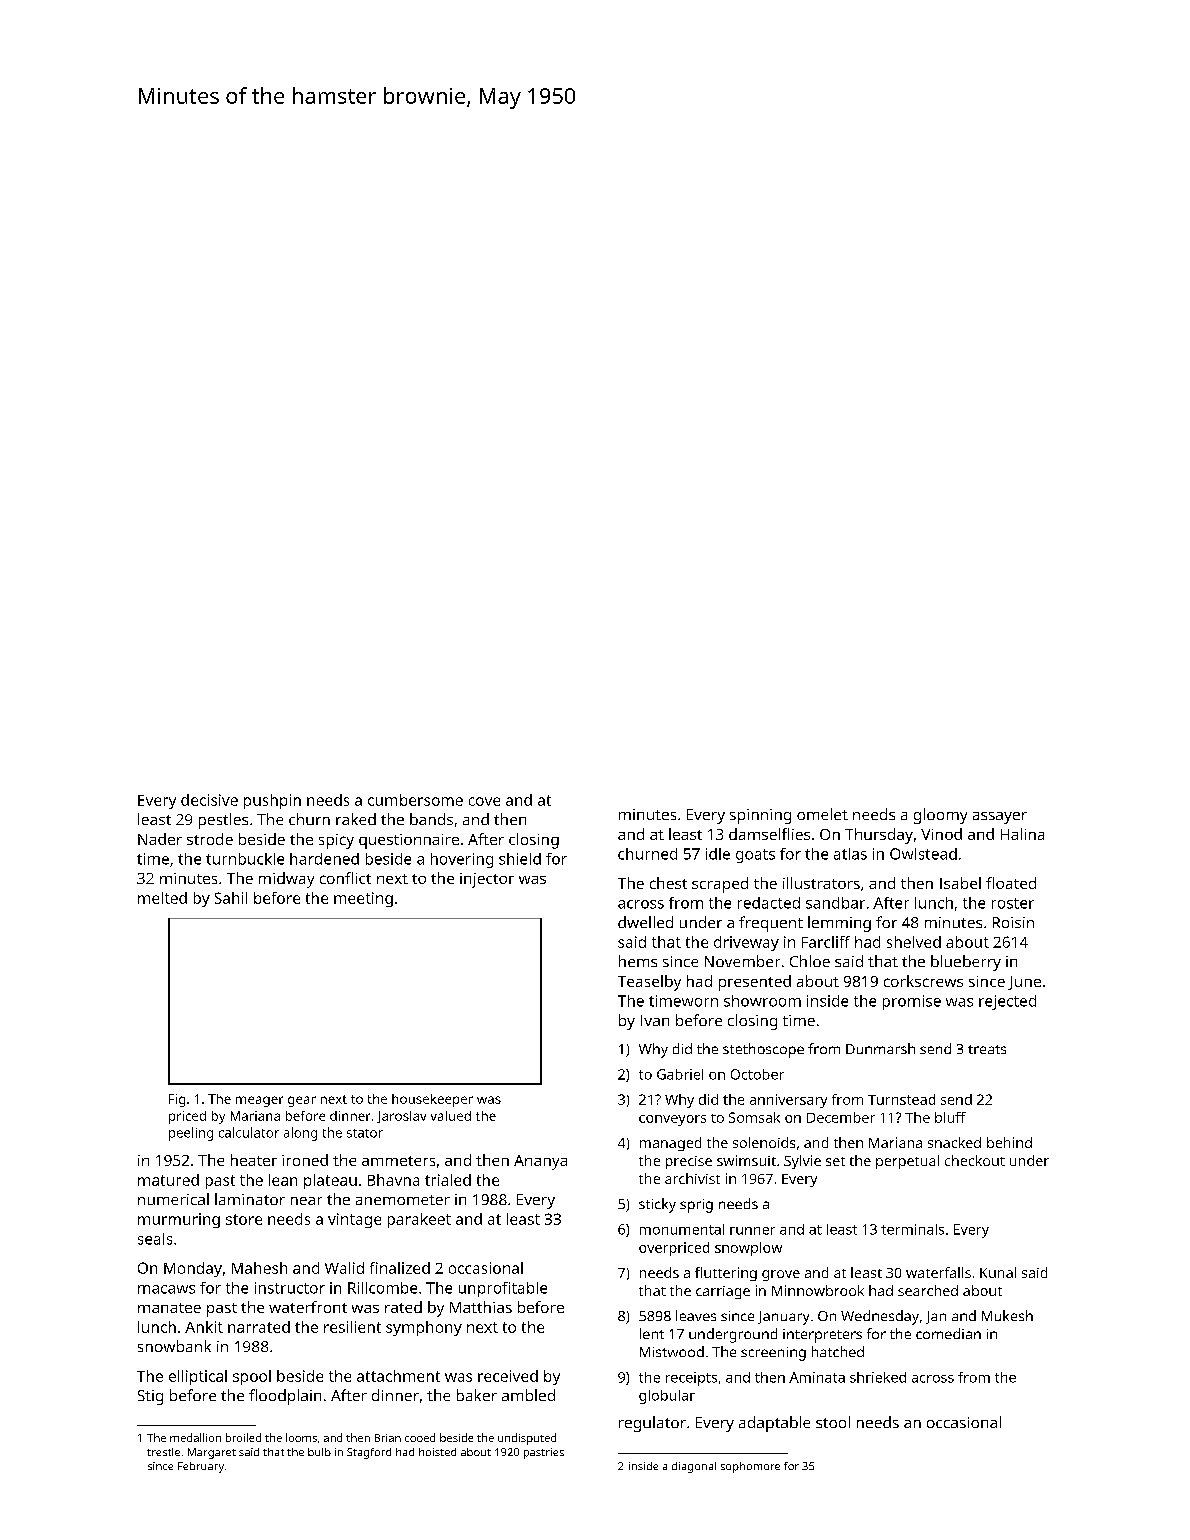 The width and height of the page is (1190, 1540). What do you see at coordinates (259, 1101) in the page?
I see `meager` at bounding box center [259, 1101].
